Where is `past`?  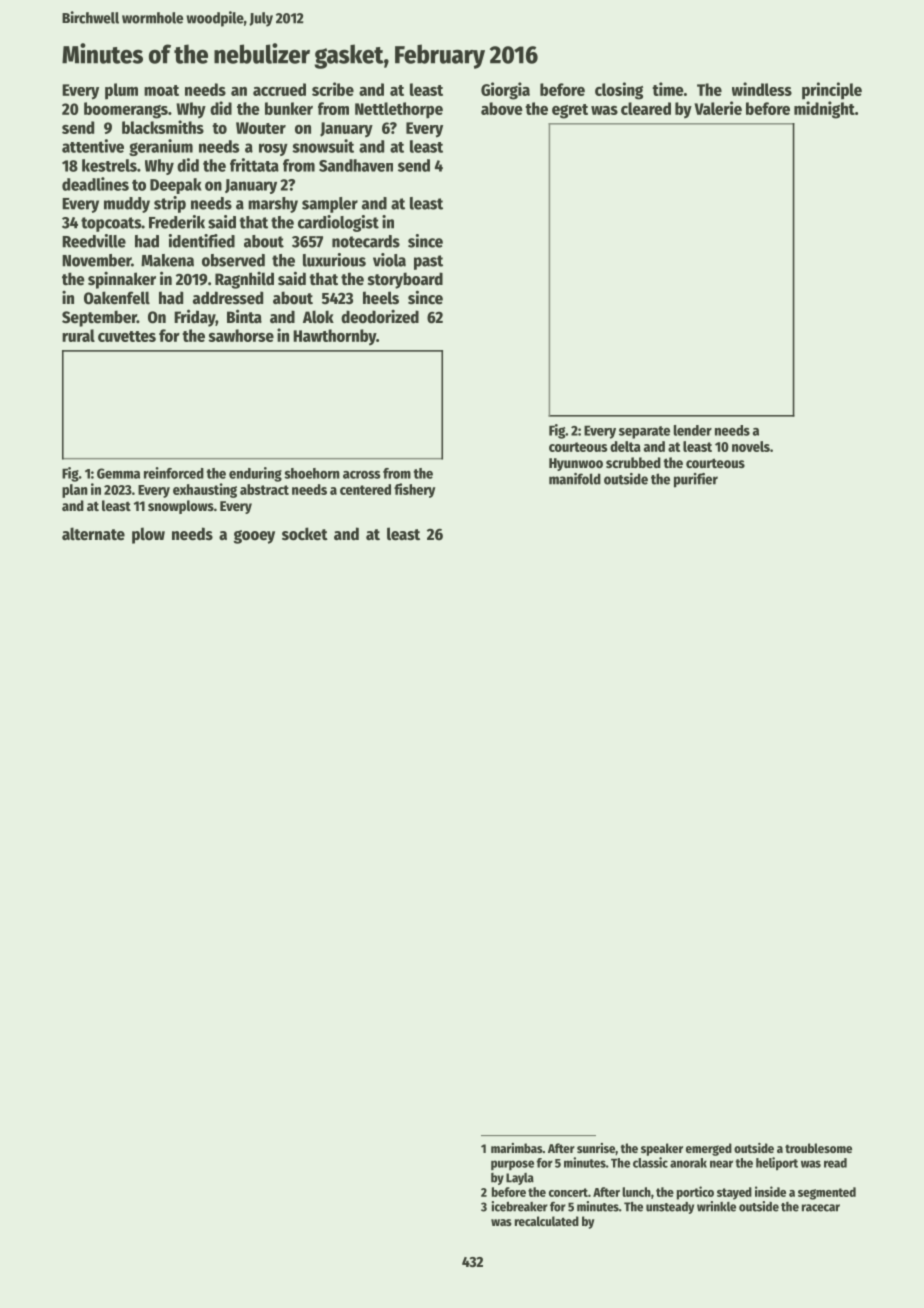
past is located at coordinates (428, 262).
